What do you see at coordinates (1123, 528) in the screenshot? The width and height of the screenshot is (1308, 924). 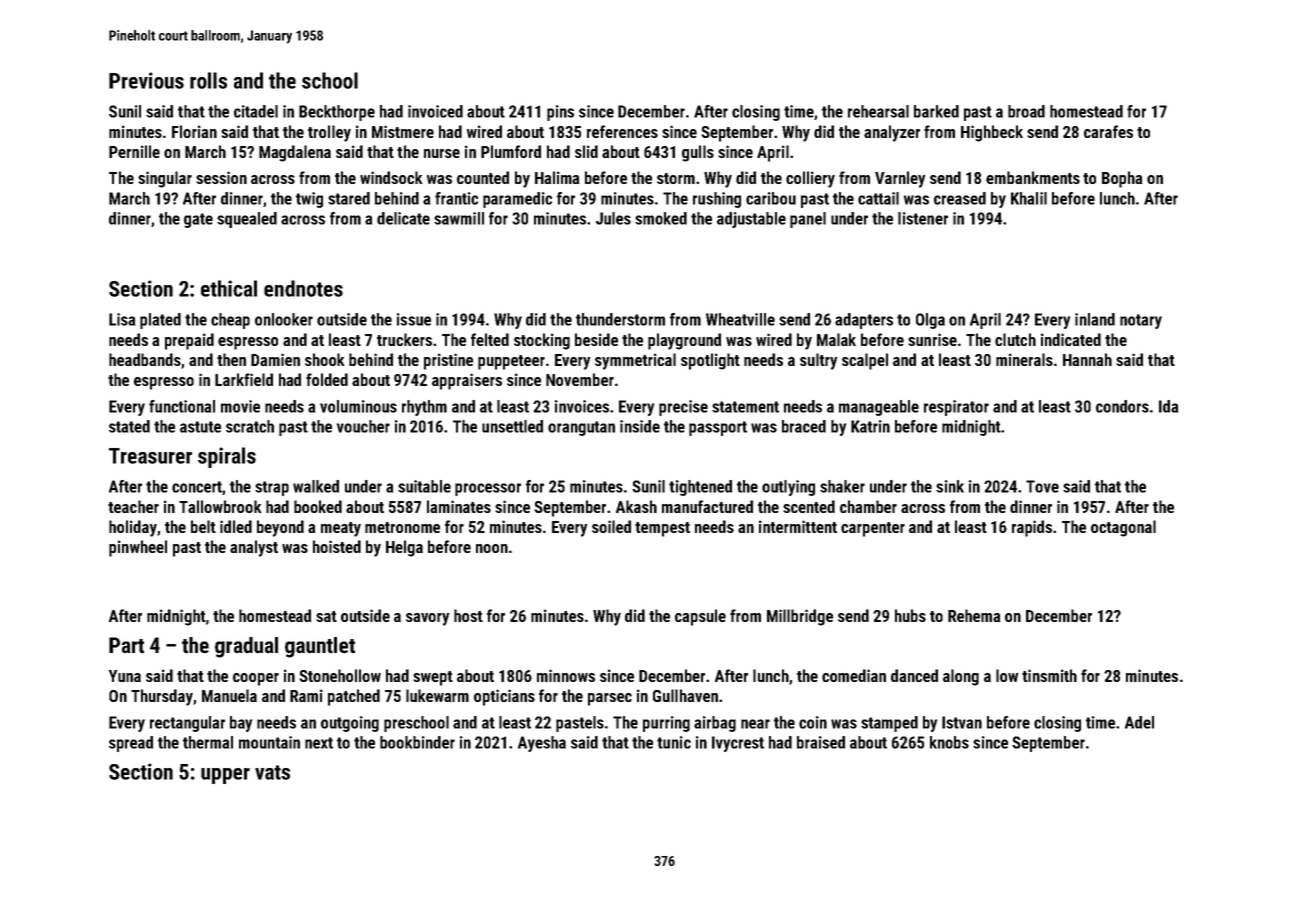 I see `octagonal` at bounding box center [1123, 528].
